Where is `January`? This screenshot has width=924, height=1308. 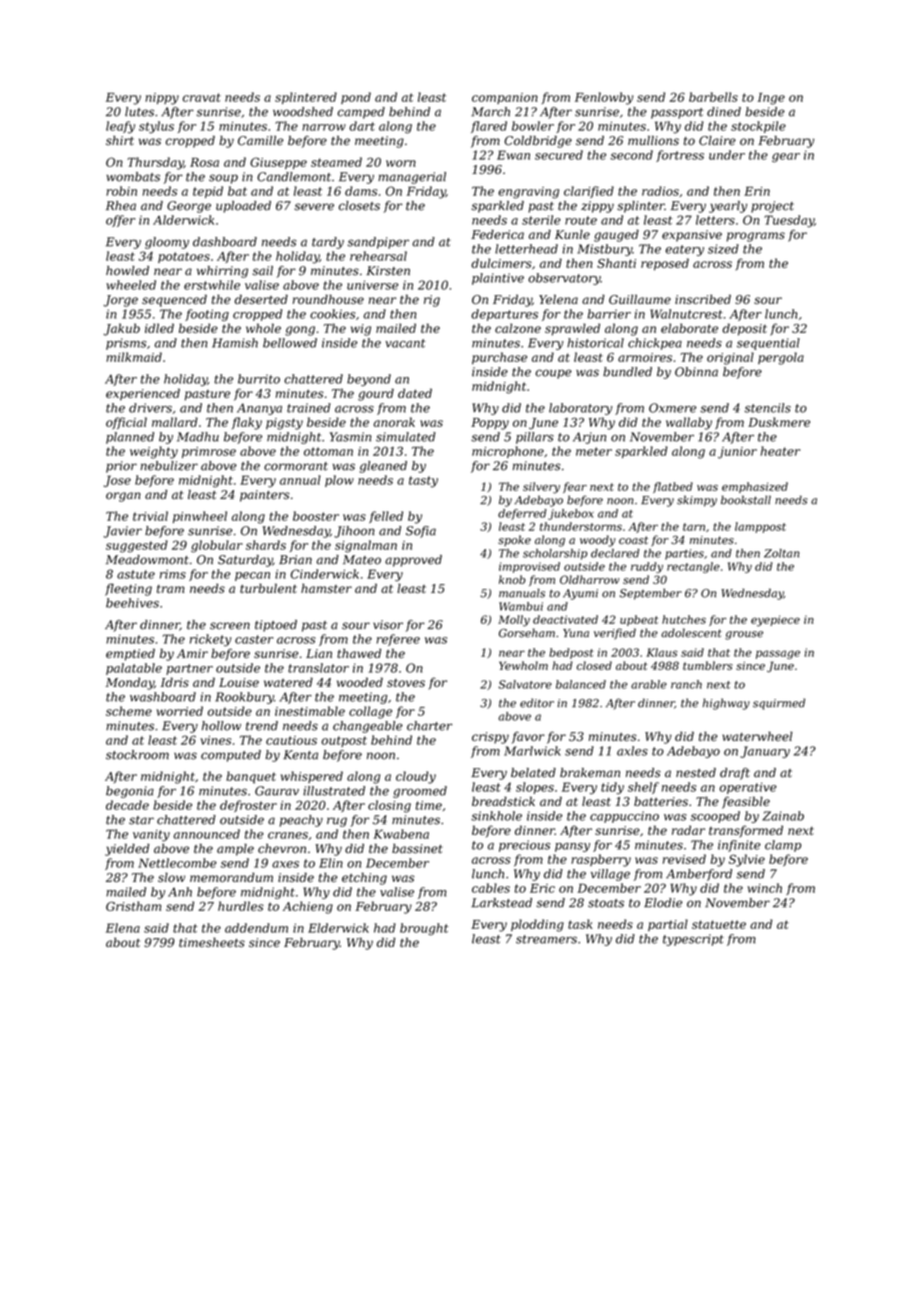 January is located at coordinates (765, 752).
